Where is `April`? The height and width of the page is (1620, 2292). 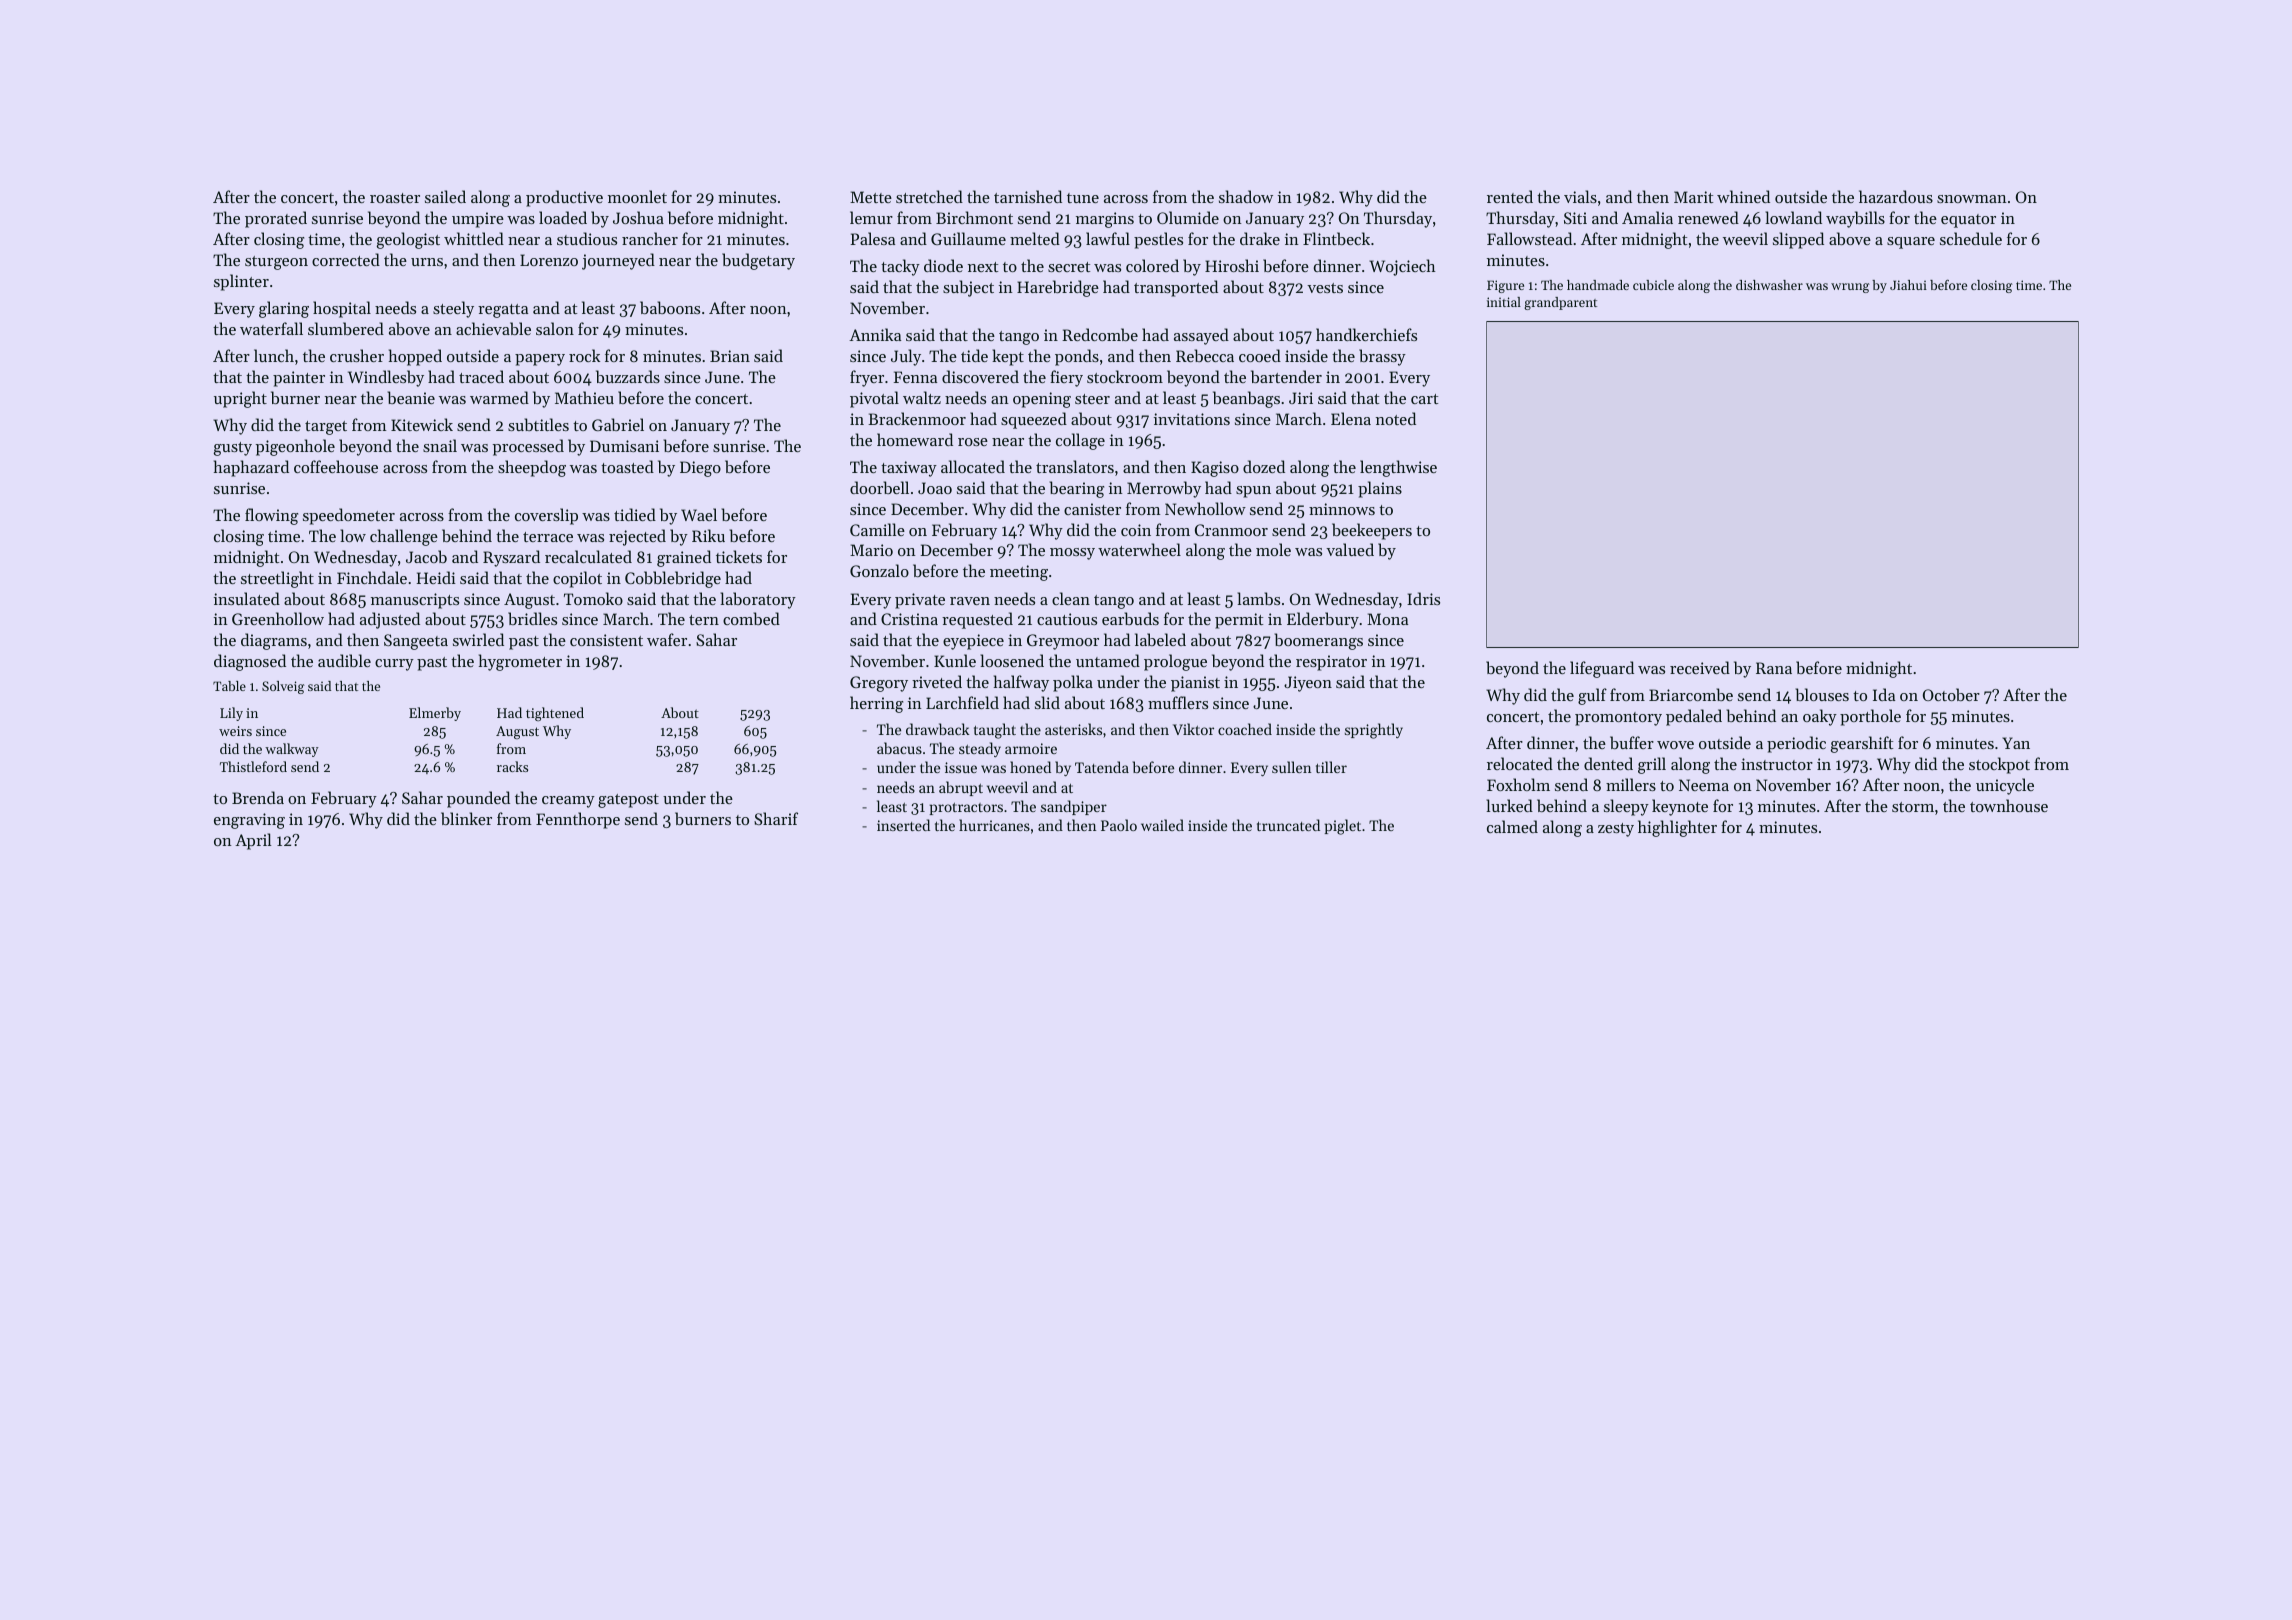 April is located at coordinates (253, 841).
